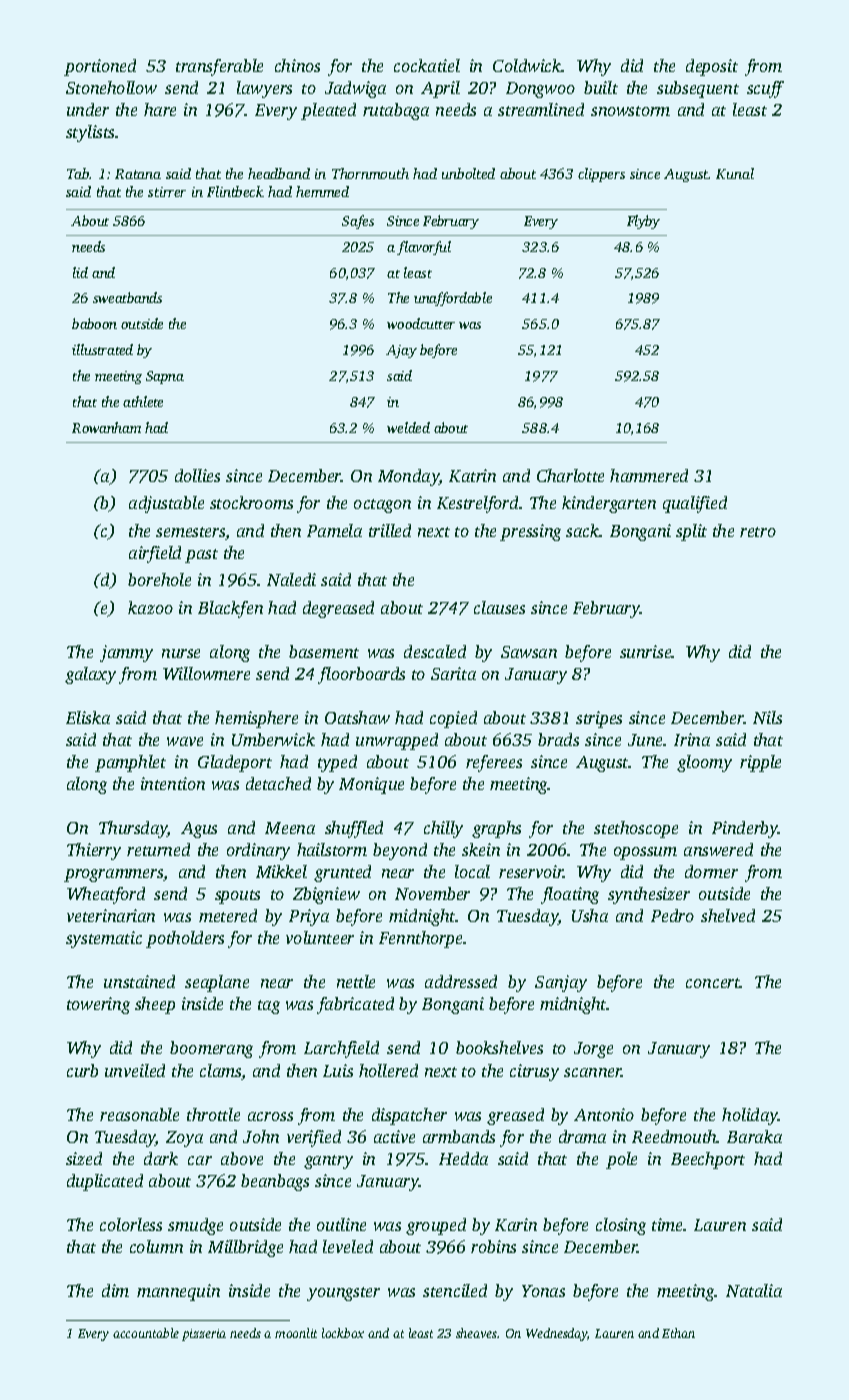 Image resolution: width=849 pixels, height=1400 pixels. Describe the element at coordinates (201, 556) in the image. I see `past` at that location.
